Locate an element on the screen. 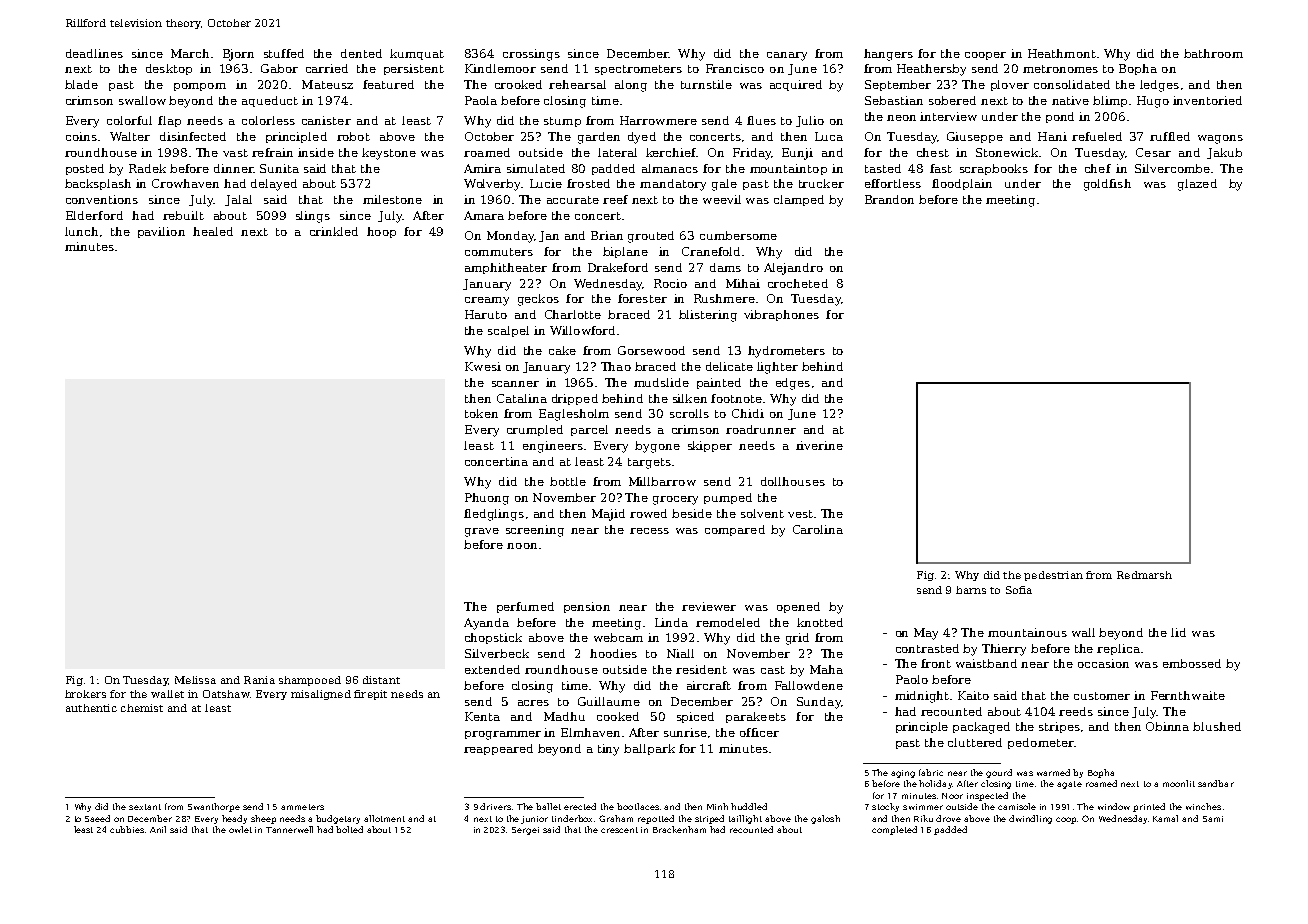 The image size is (1308, 924). pedestrian is located at coordinates (1053, 576).
